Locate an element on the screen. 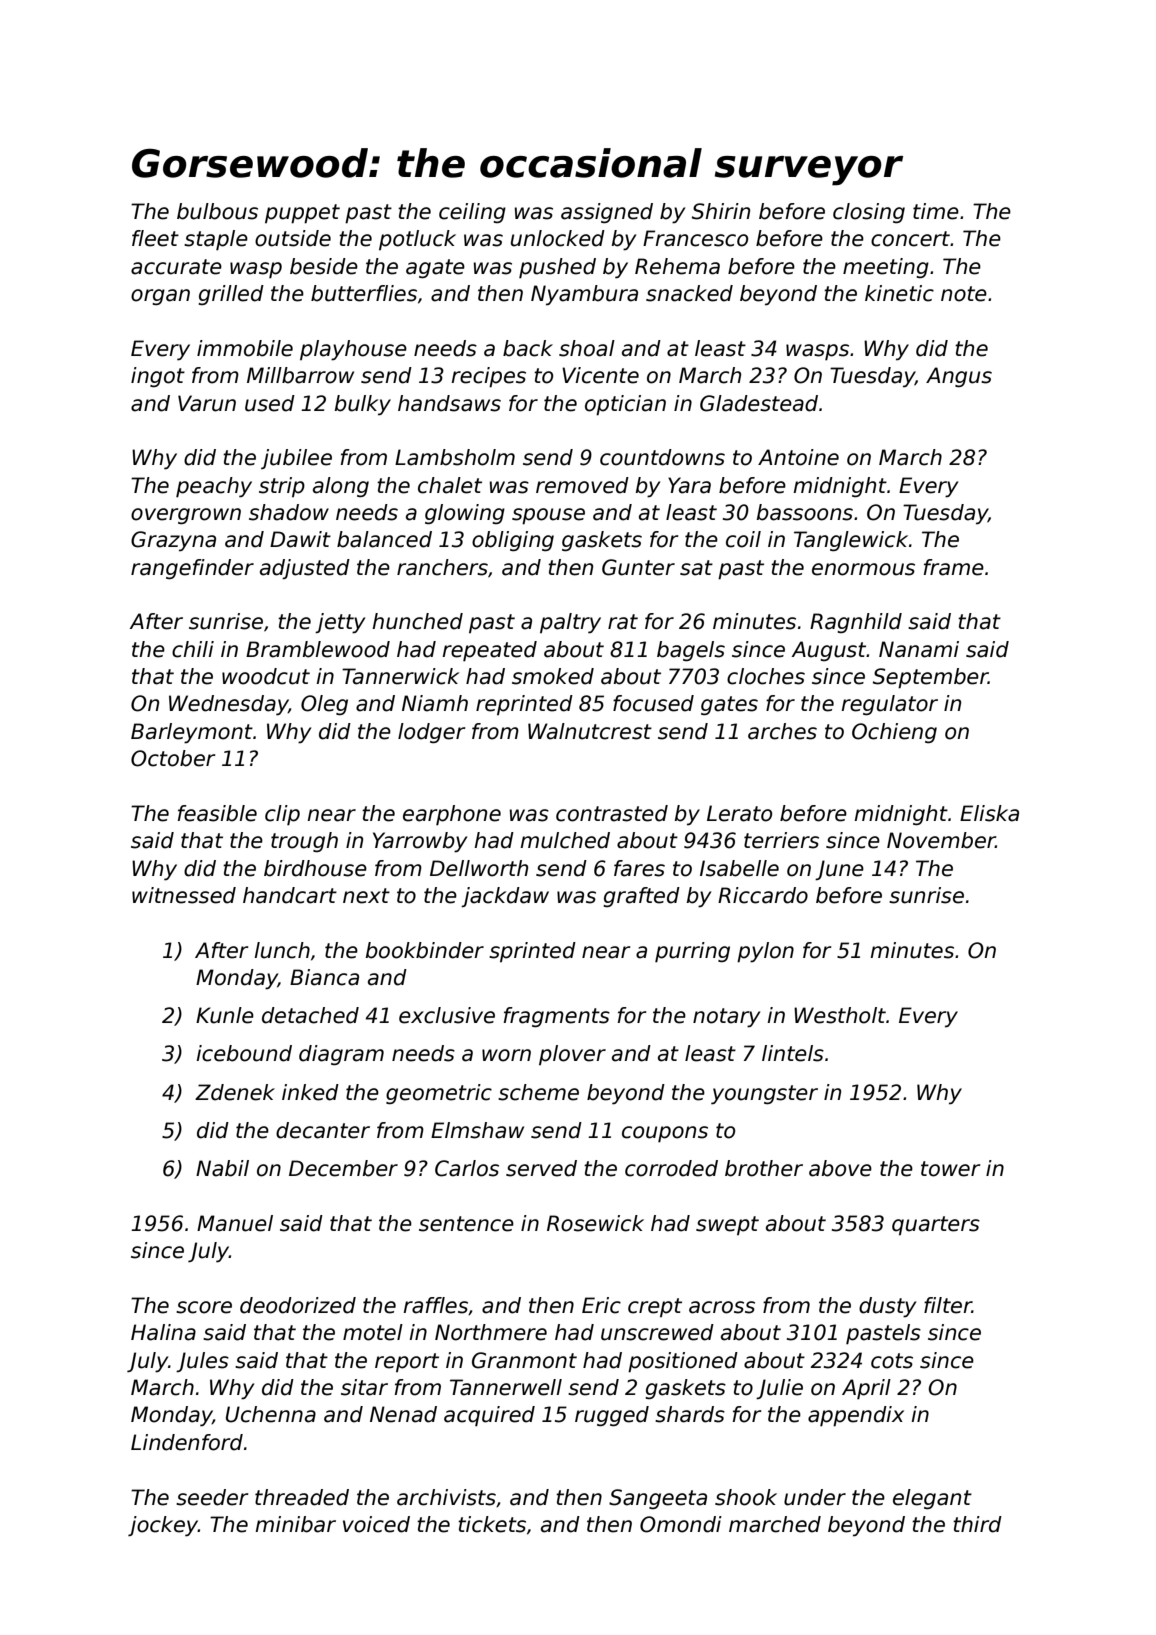 The image size is (1156, 1635). feasible is located at coordinates (217, 813).
